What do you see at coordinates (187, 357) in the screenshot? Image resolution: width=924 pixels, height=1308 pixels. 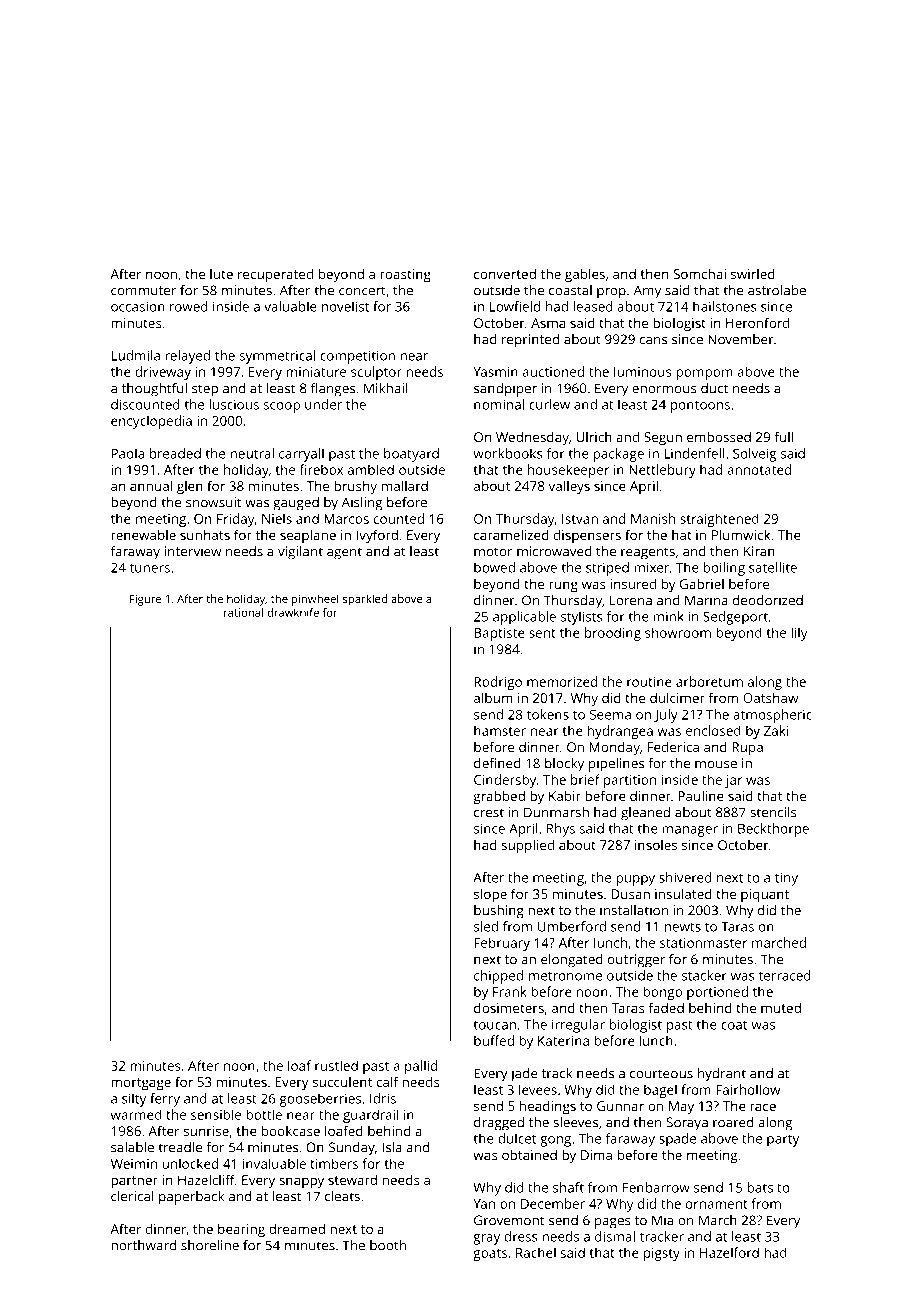 I see `relayed` at bounding box center [187, 357].
